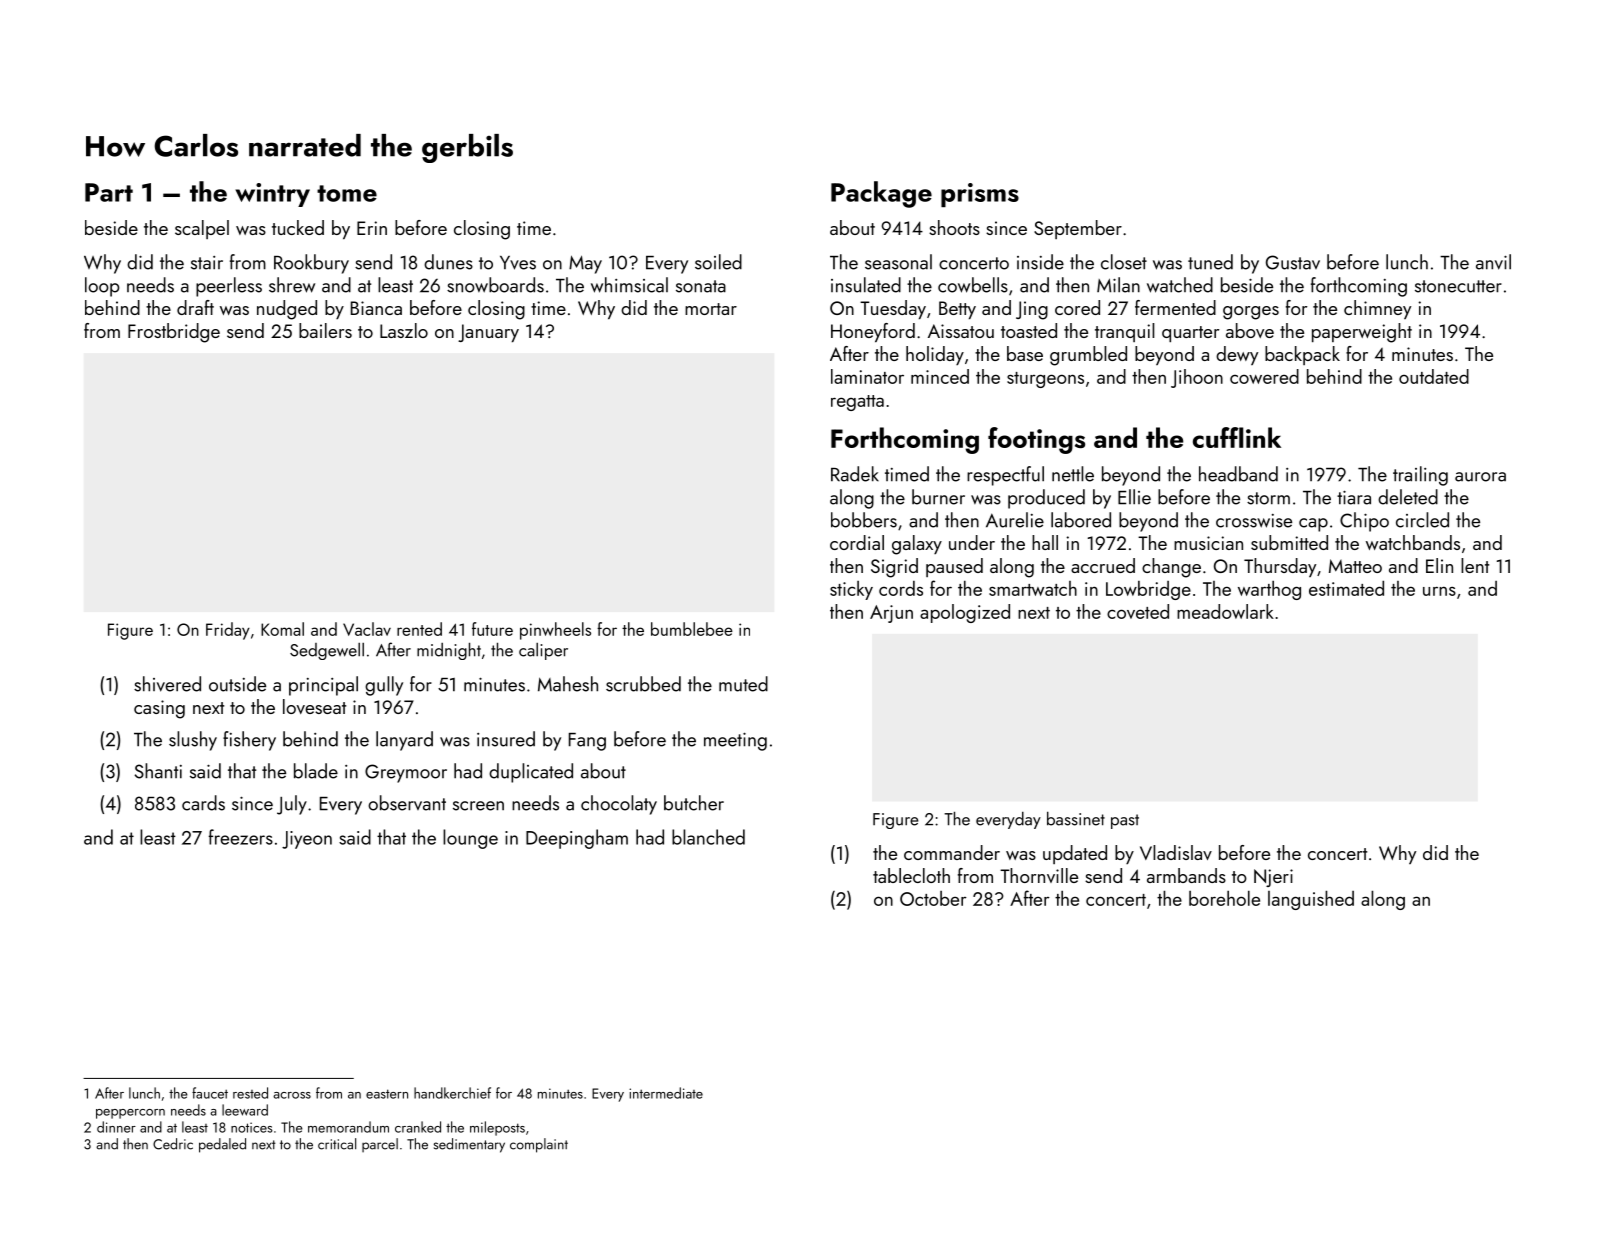  What do you see at coordinates (692, 629) in the page?
I see `bumblebee` at bounding box center [692, 629].
